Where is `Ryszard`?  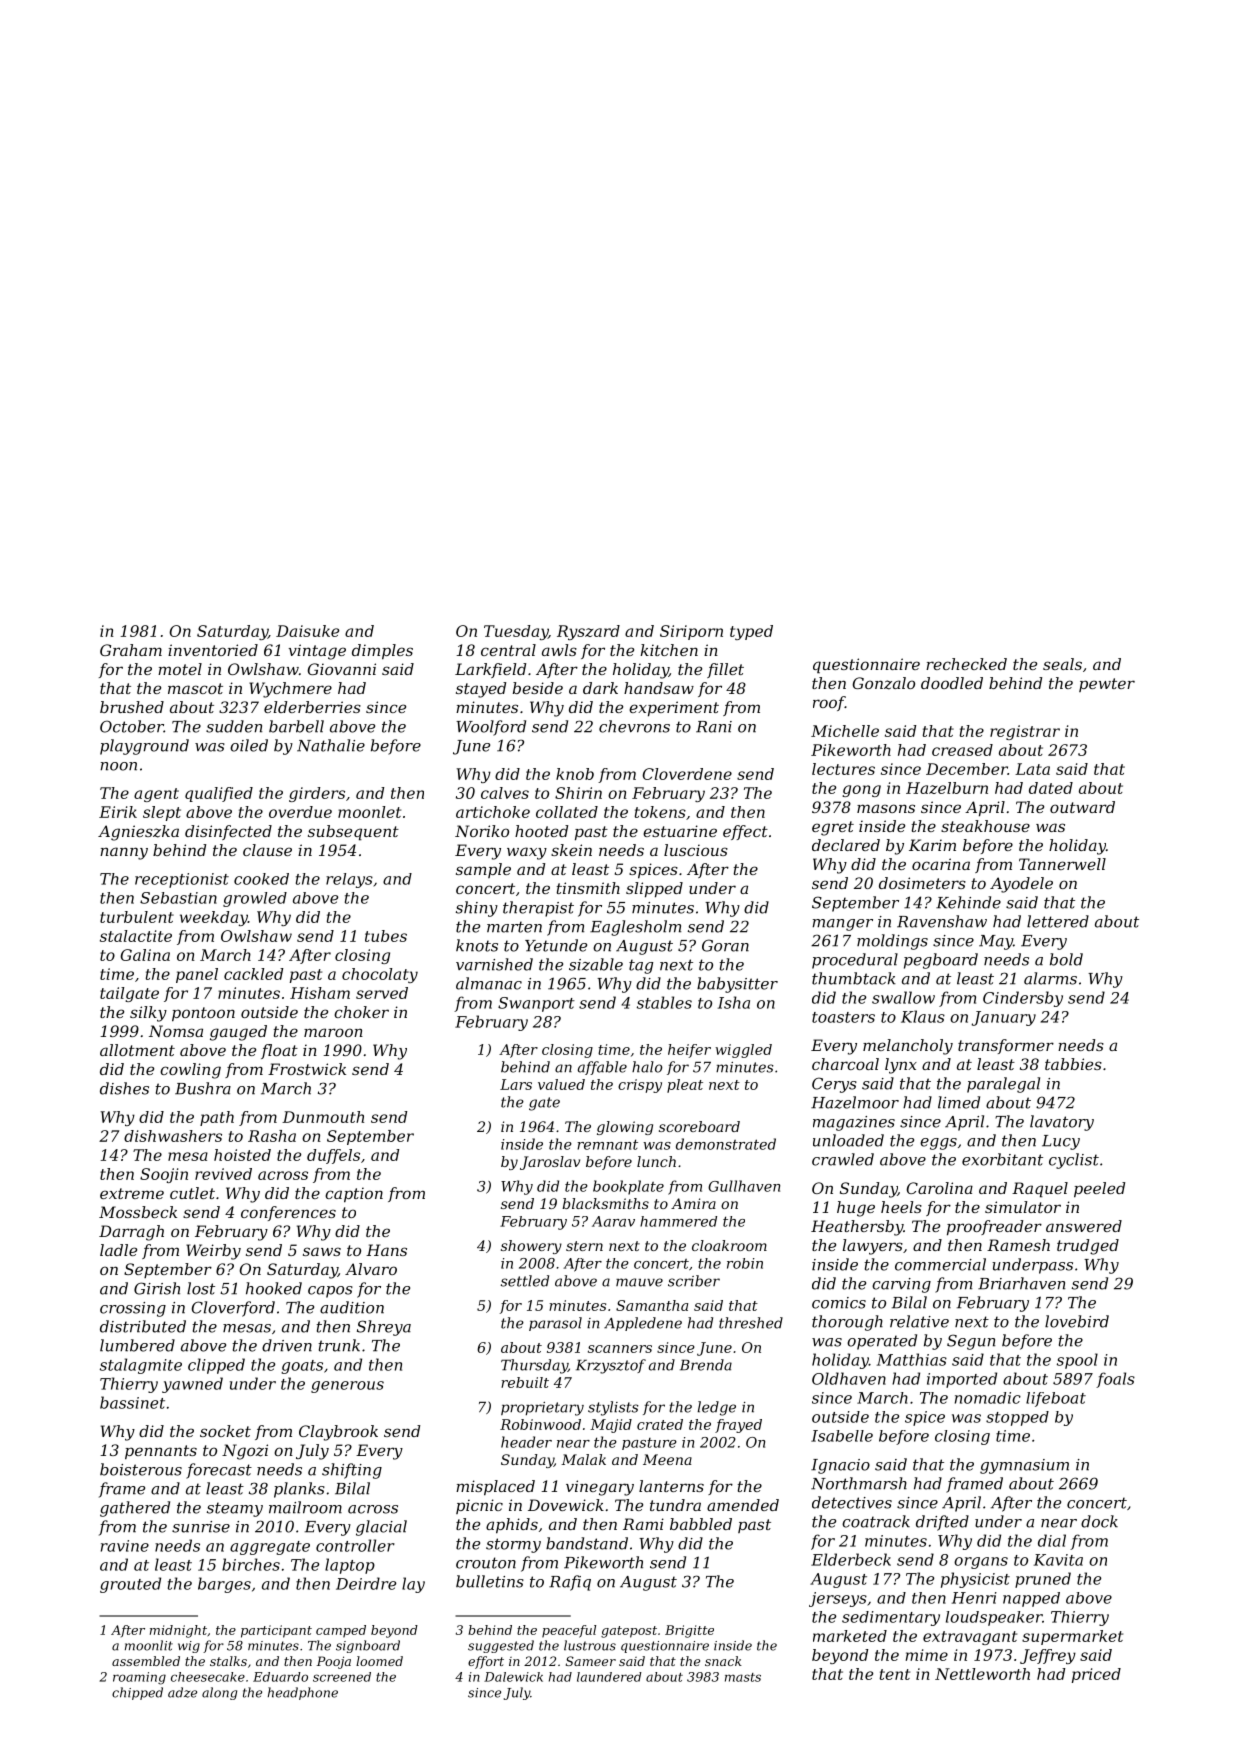 Ryszard is located at coordinates (588, 632).
